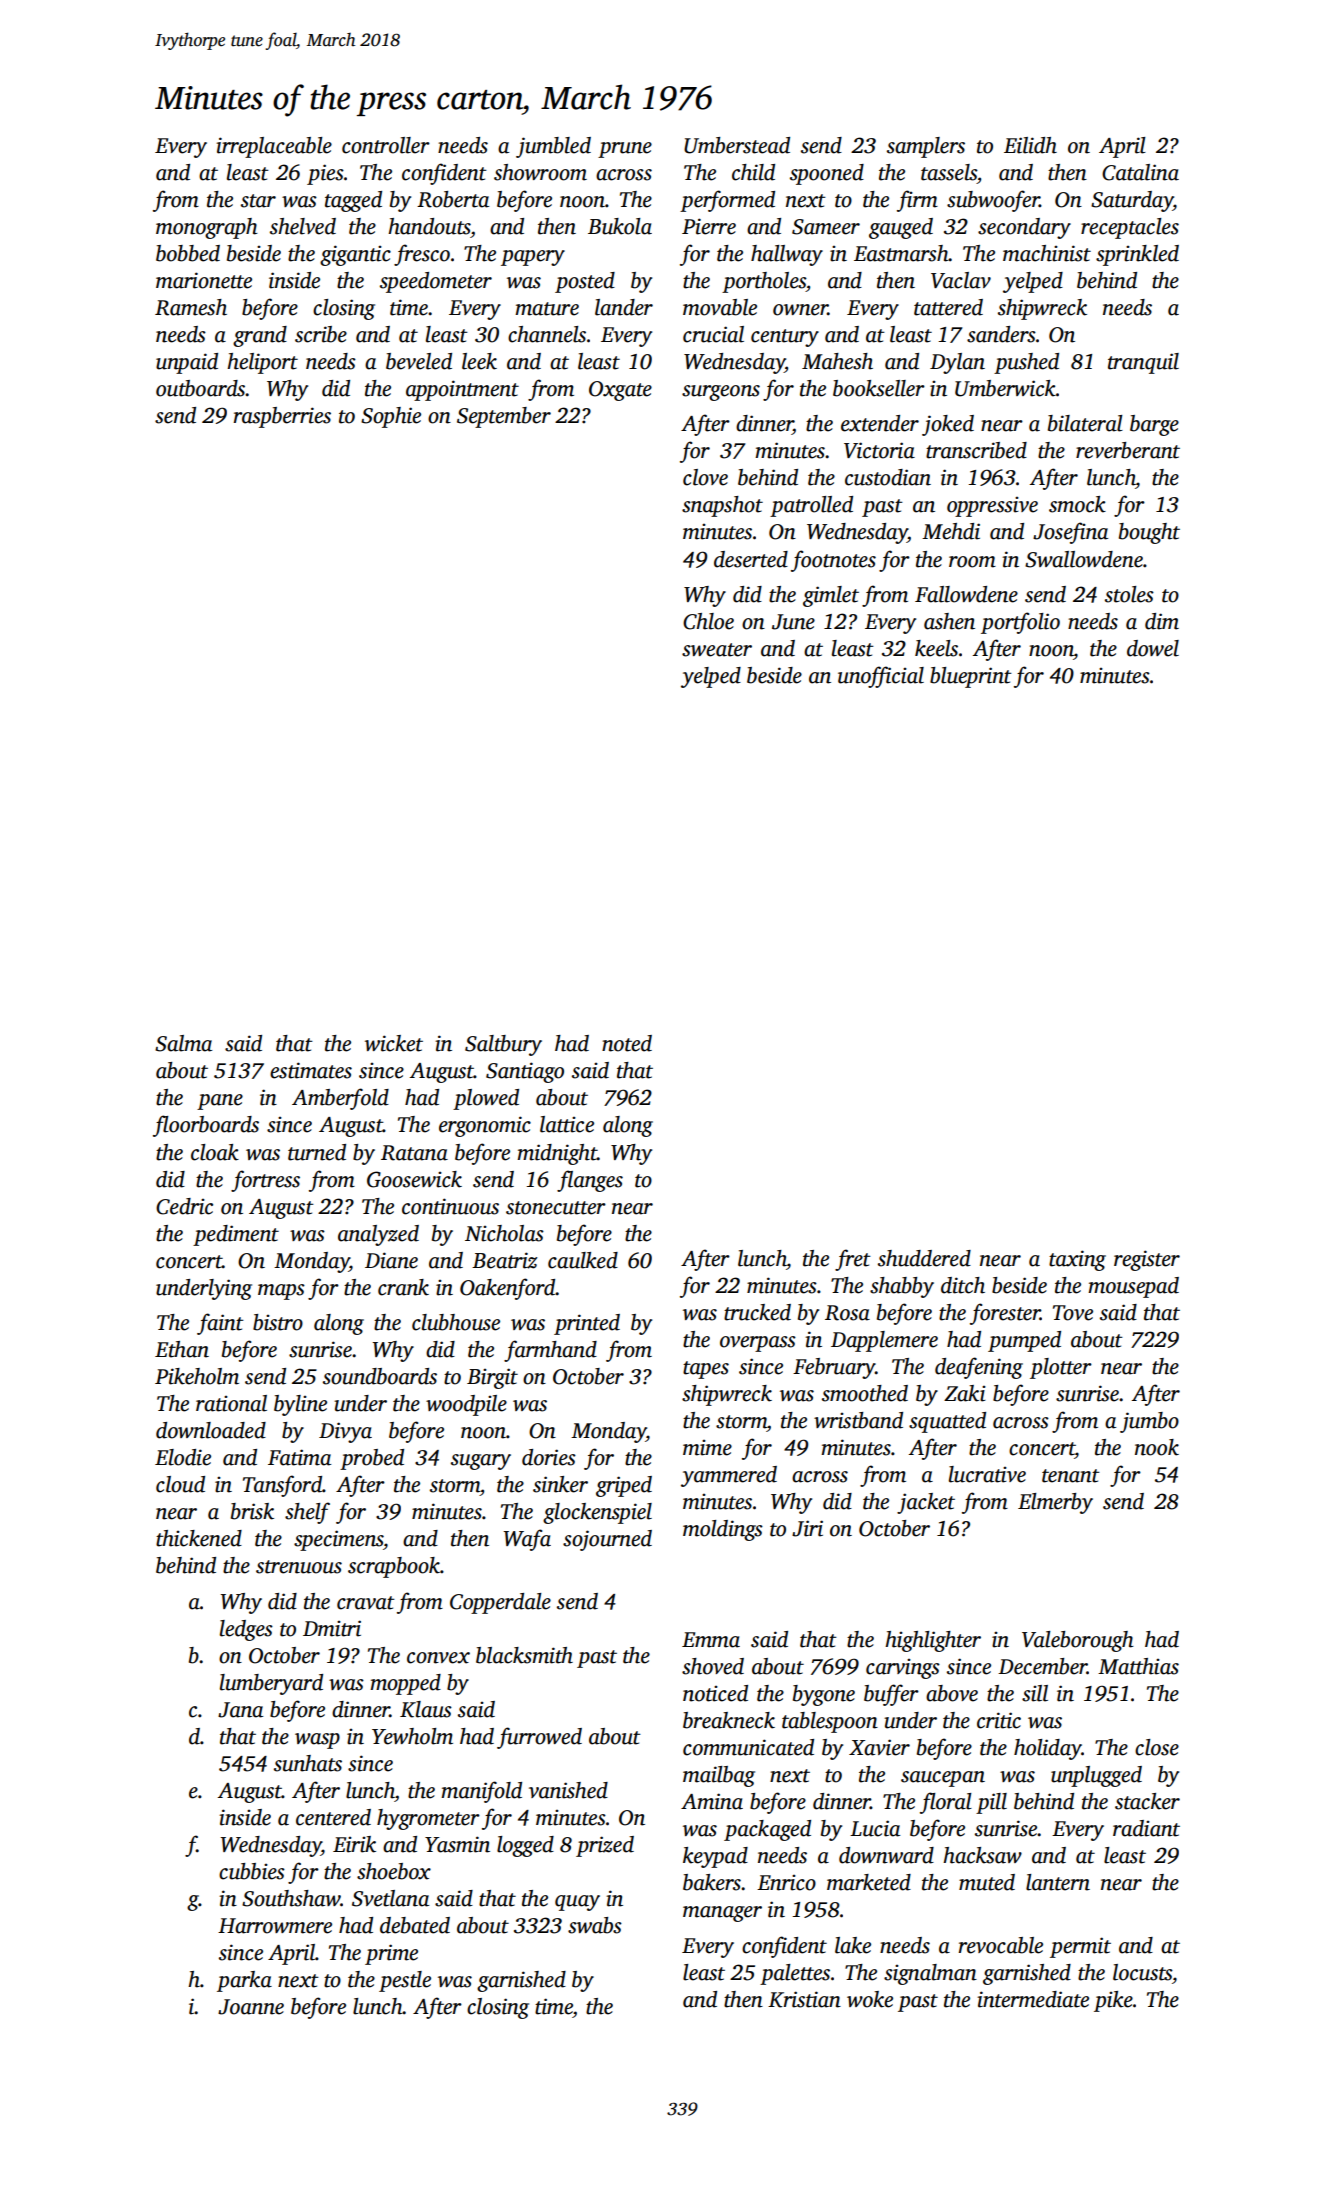  I want to click on Eilidh, so click(1030, 145).
